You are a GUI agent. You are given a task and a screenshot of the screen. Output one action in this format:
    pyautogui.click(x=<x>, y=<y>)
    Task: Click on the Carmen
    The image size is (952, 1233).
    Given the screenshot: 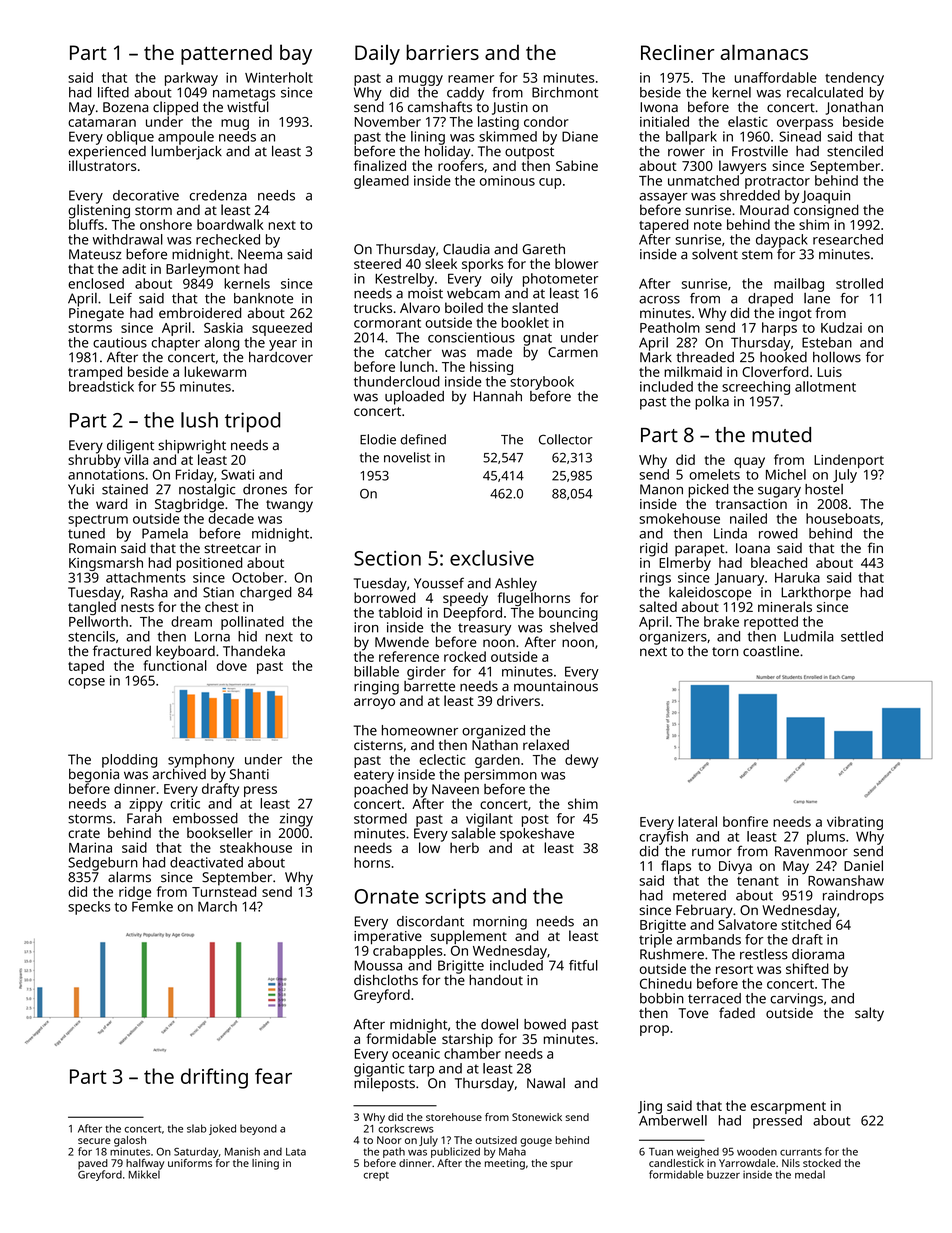 What is the action you would take?
    pyautogui.click(x=573, y=352)
